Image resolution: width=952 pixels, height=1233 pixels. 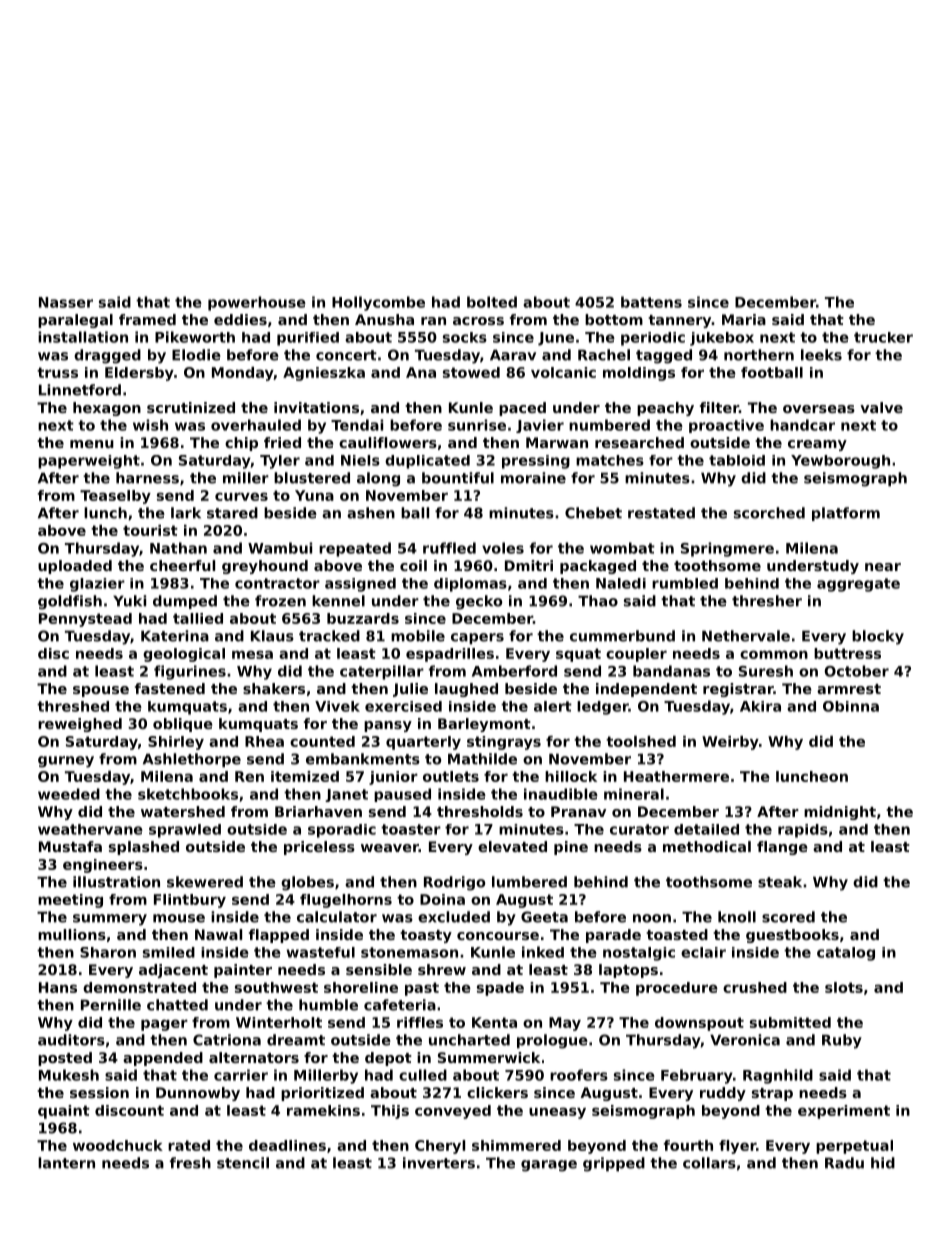 I want to click on inverters, so click(x=439, y=1163).
